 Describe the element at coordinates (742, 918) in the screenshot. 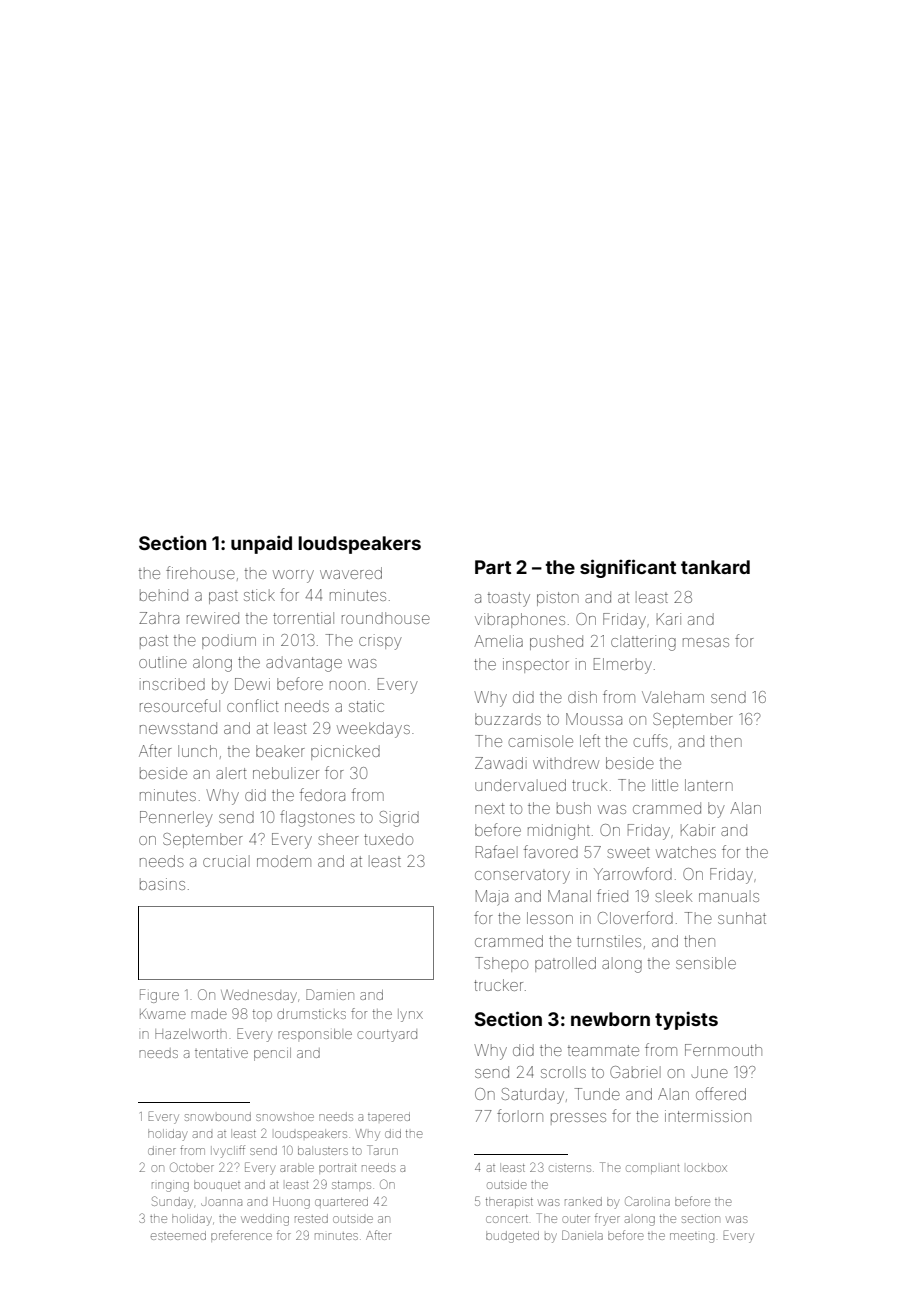

I see `sunhat` at that location.
